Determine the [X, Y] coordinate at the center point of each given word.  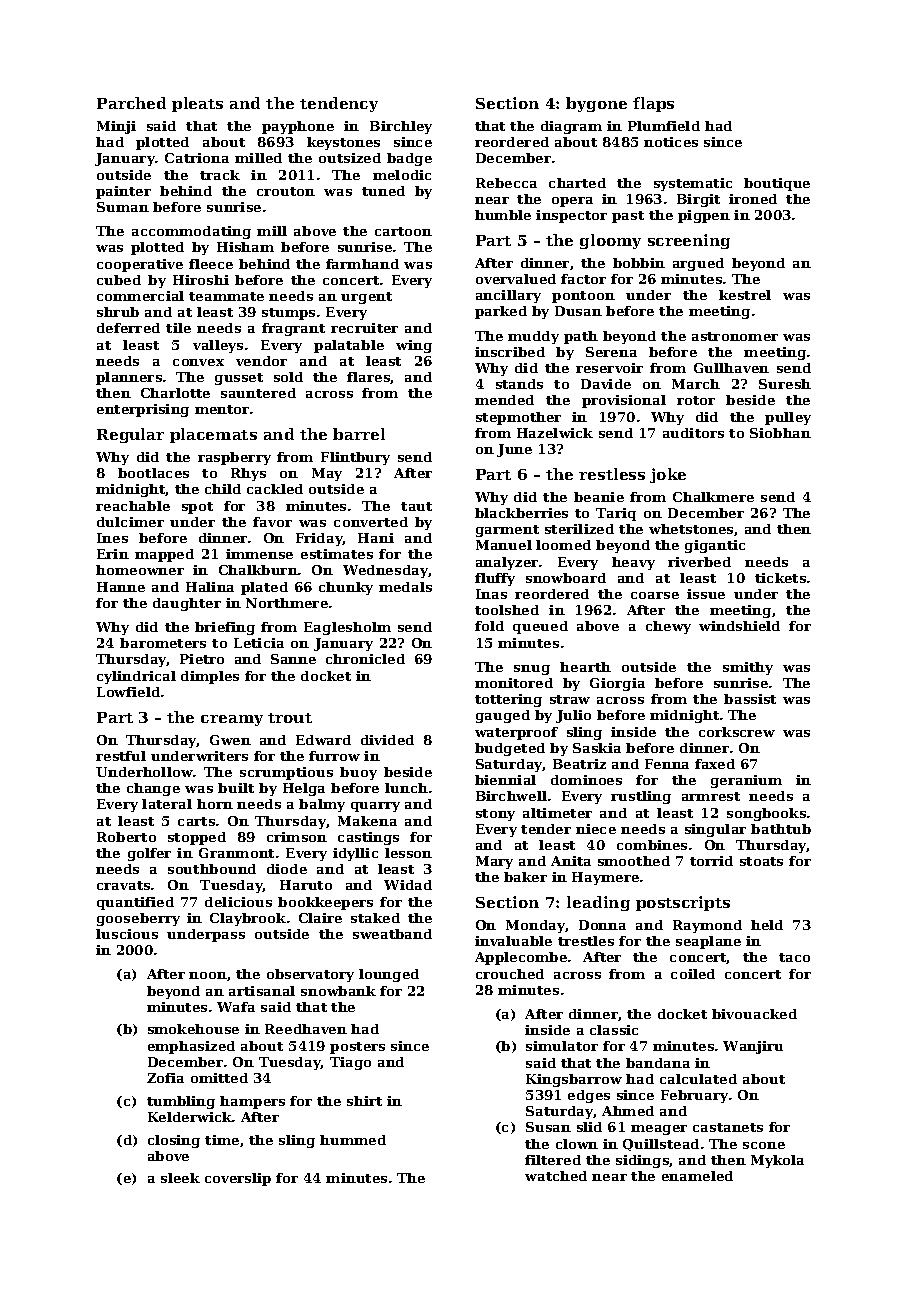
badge [409, 159]
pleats [197, 104]
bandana [658, 1063]
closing [174, 1141]
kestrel [745, 295]
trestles [586, 941]
